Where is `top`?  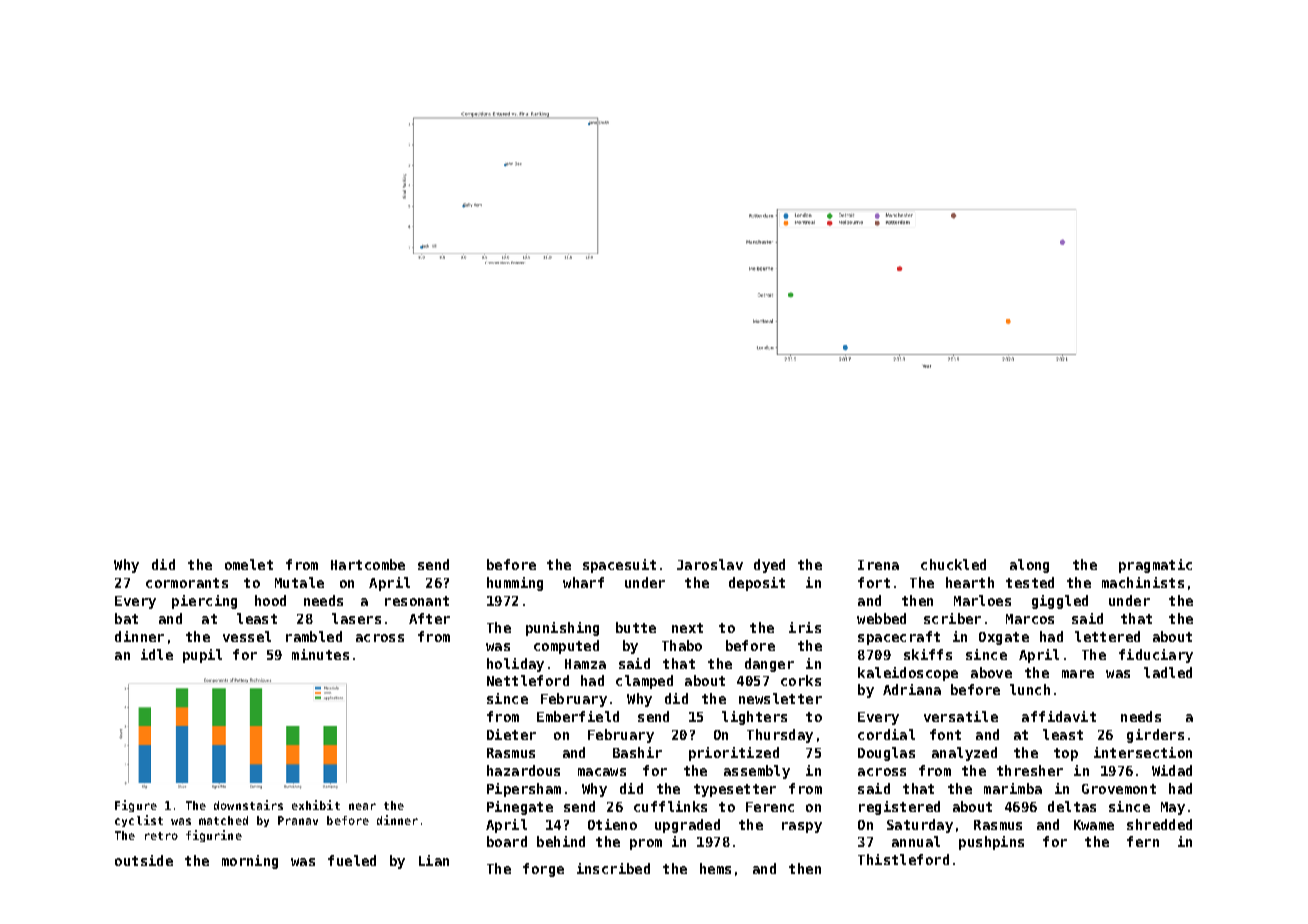 top is located at coordinates (1066, 754).
